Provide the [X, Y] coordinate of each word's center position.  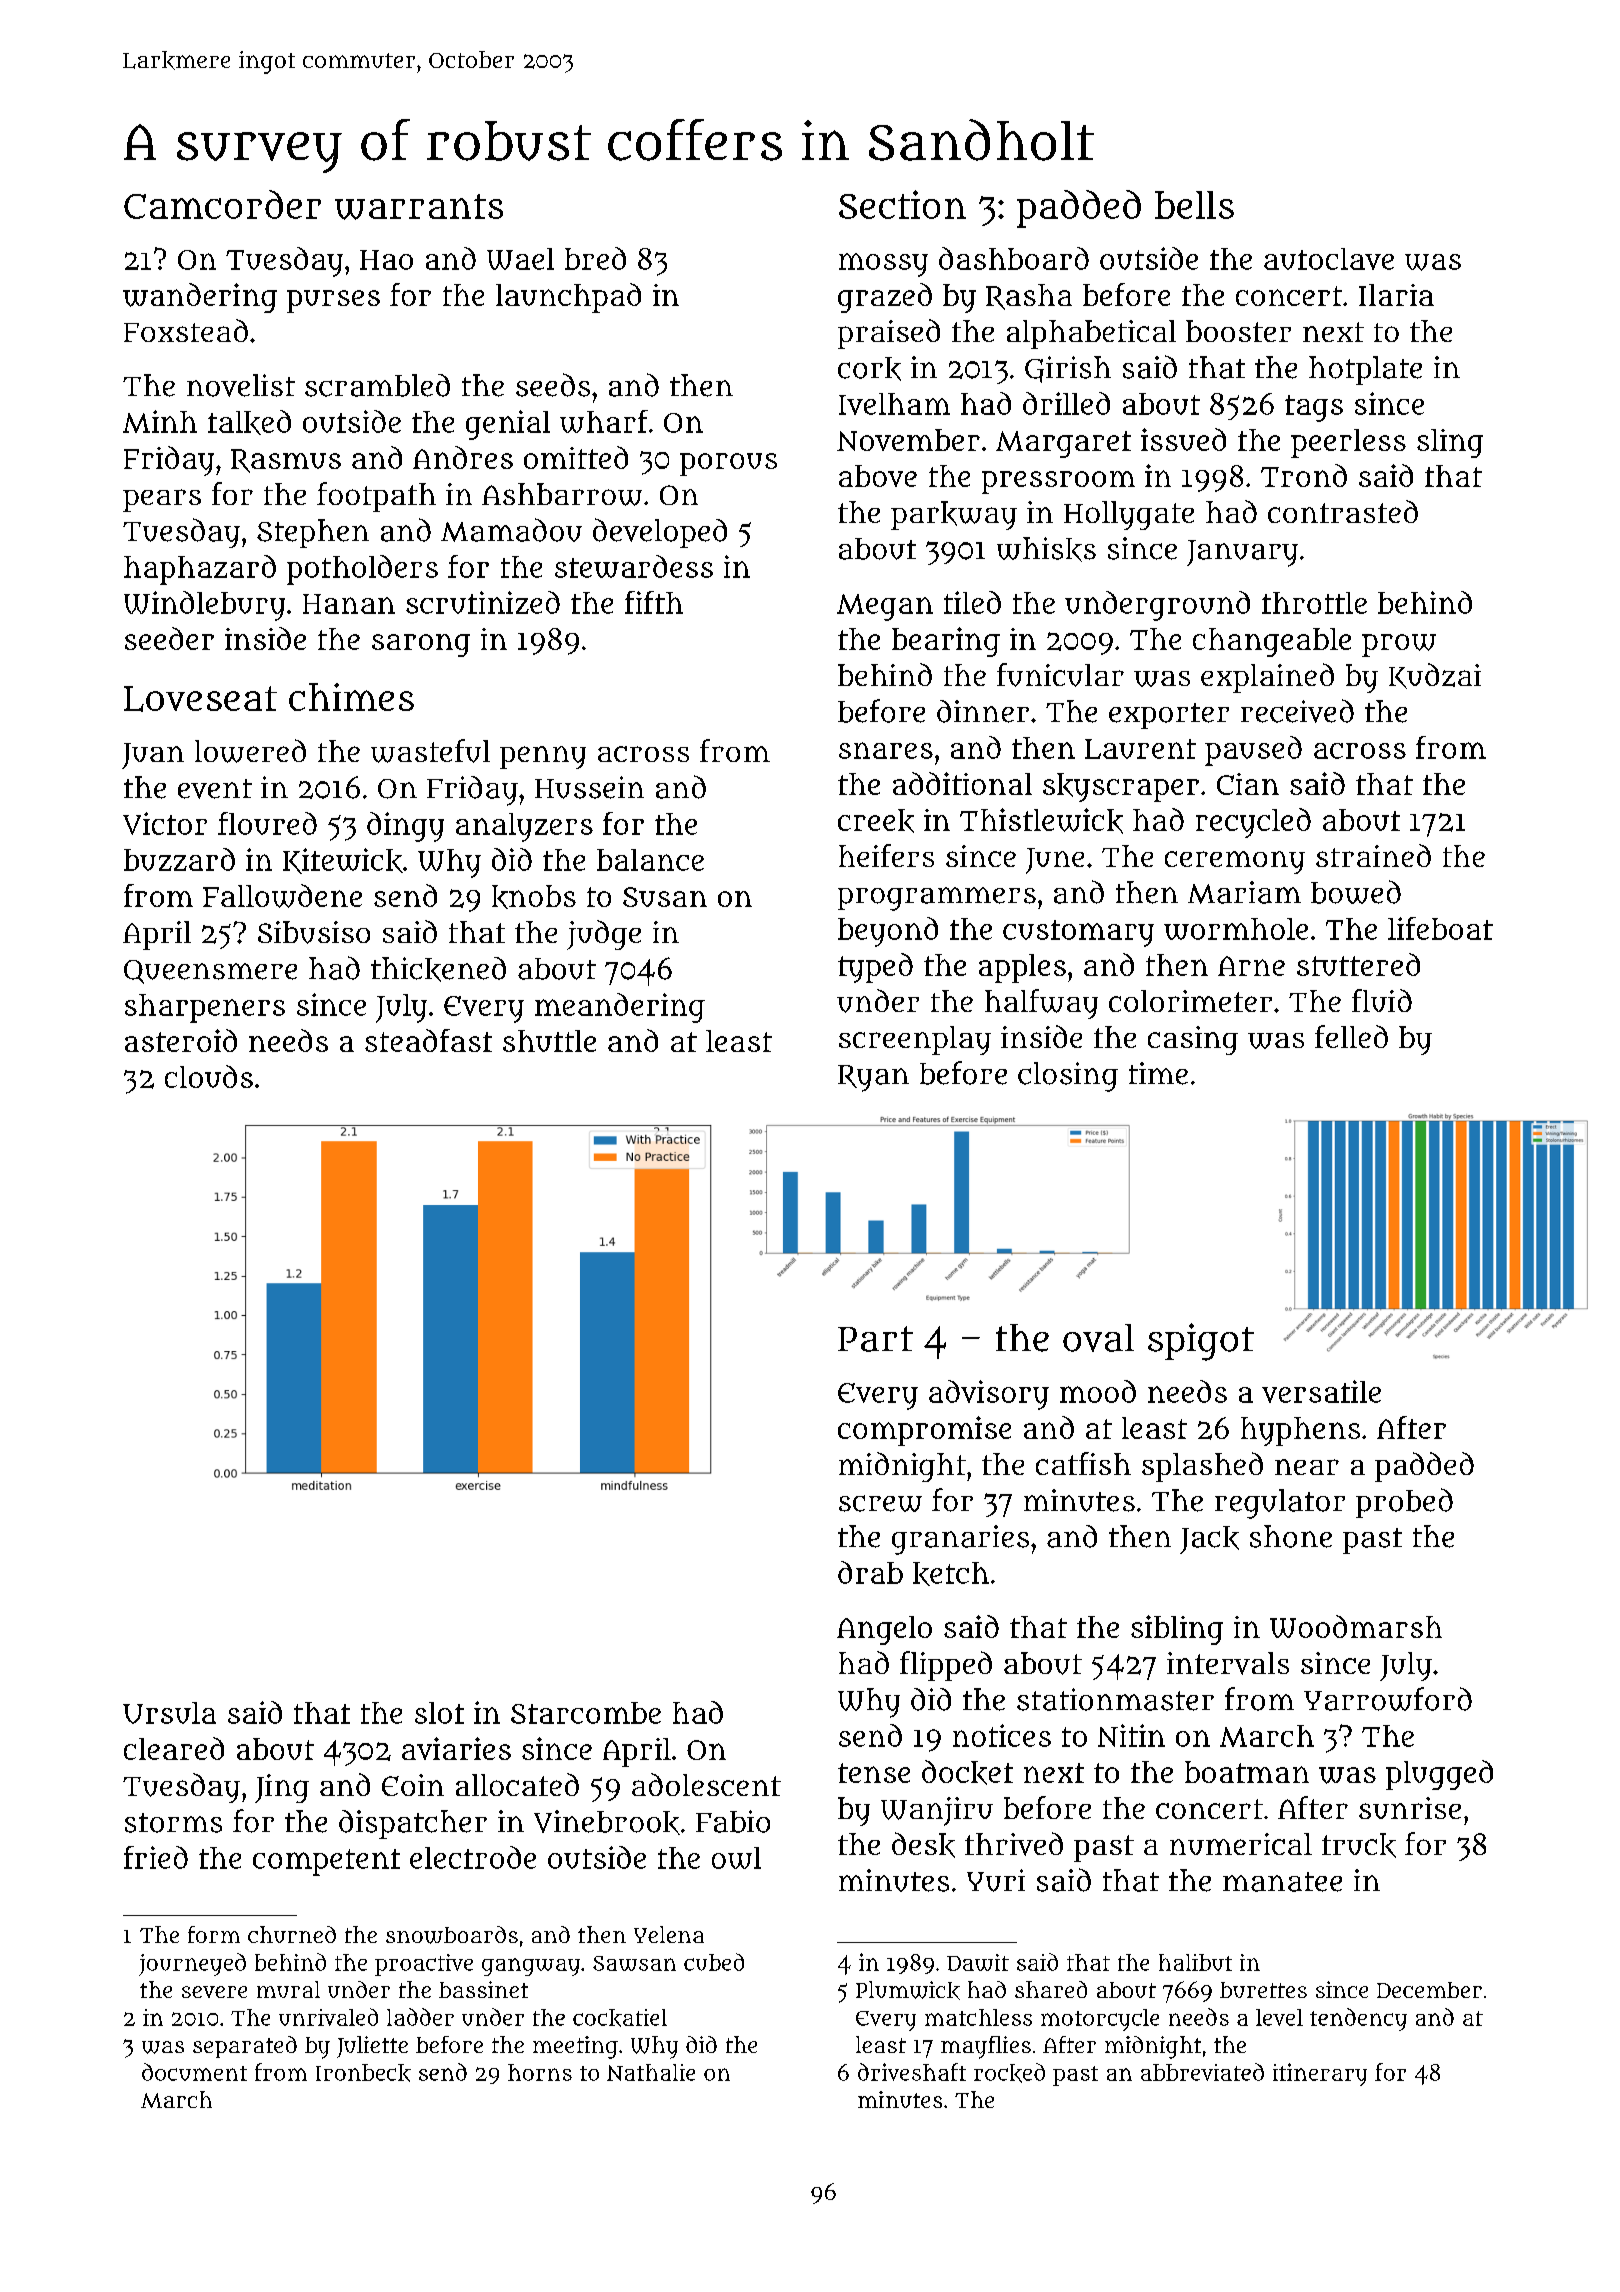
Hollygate [1129, 515]
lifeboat [1440, 928]
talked [249, 422]
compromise [924, 1431]
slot [439, 1713]
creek [876, 821]
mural [288, 1989]
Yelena [669, 1934]
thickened [438, 969]
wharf [604, 421]
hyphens [1300, 1431]
